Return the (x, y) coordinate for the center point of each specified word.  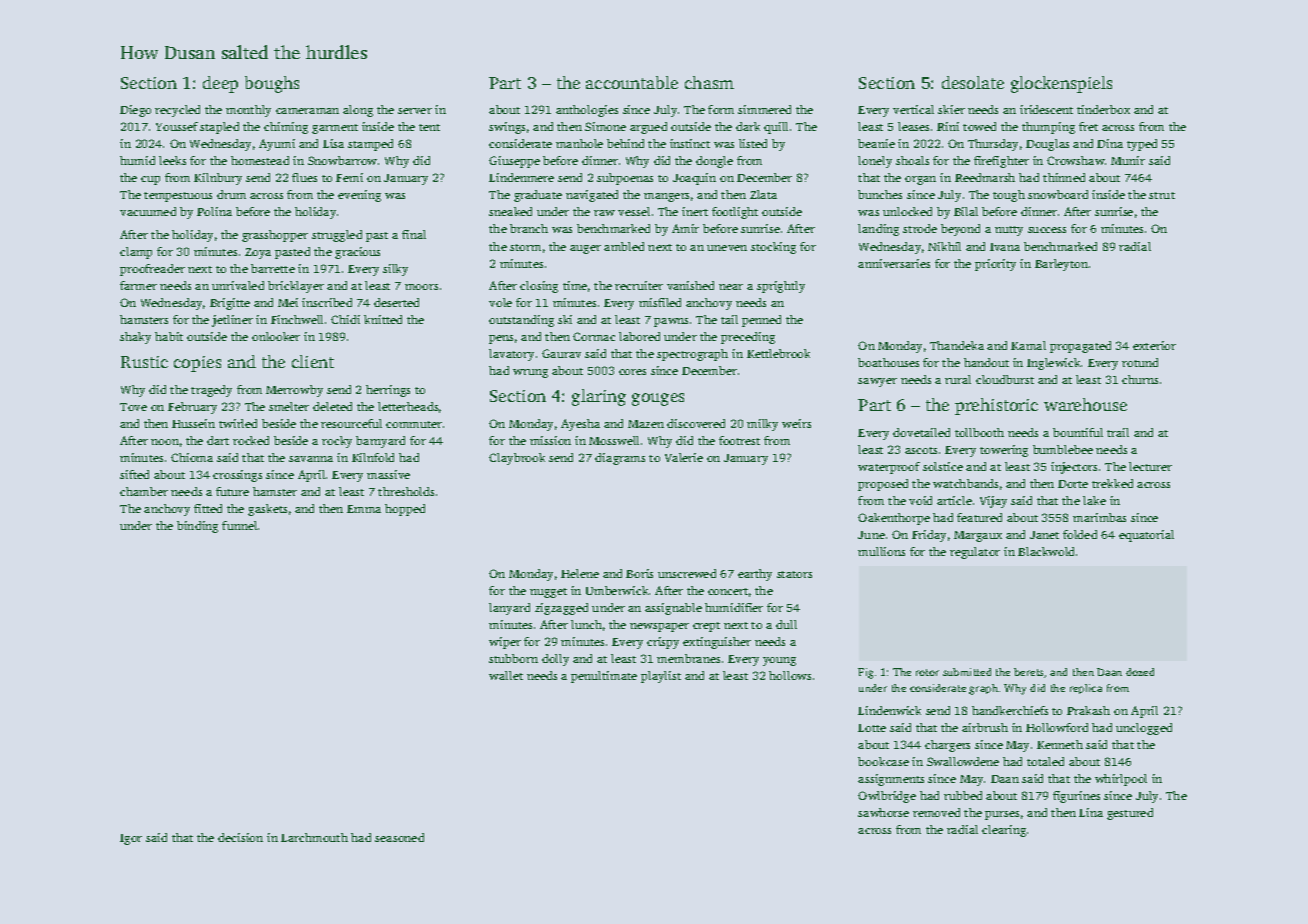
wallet (506, 675)
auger (585, 249)
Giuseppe (514, 162)
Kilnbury (218, 179)
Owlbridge (887, 797)
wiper (505, 643)
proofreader (152, 270)
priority (995, 265)
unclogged (1144, 729)
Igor (131, 839)
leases (913, 126)
